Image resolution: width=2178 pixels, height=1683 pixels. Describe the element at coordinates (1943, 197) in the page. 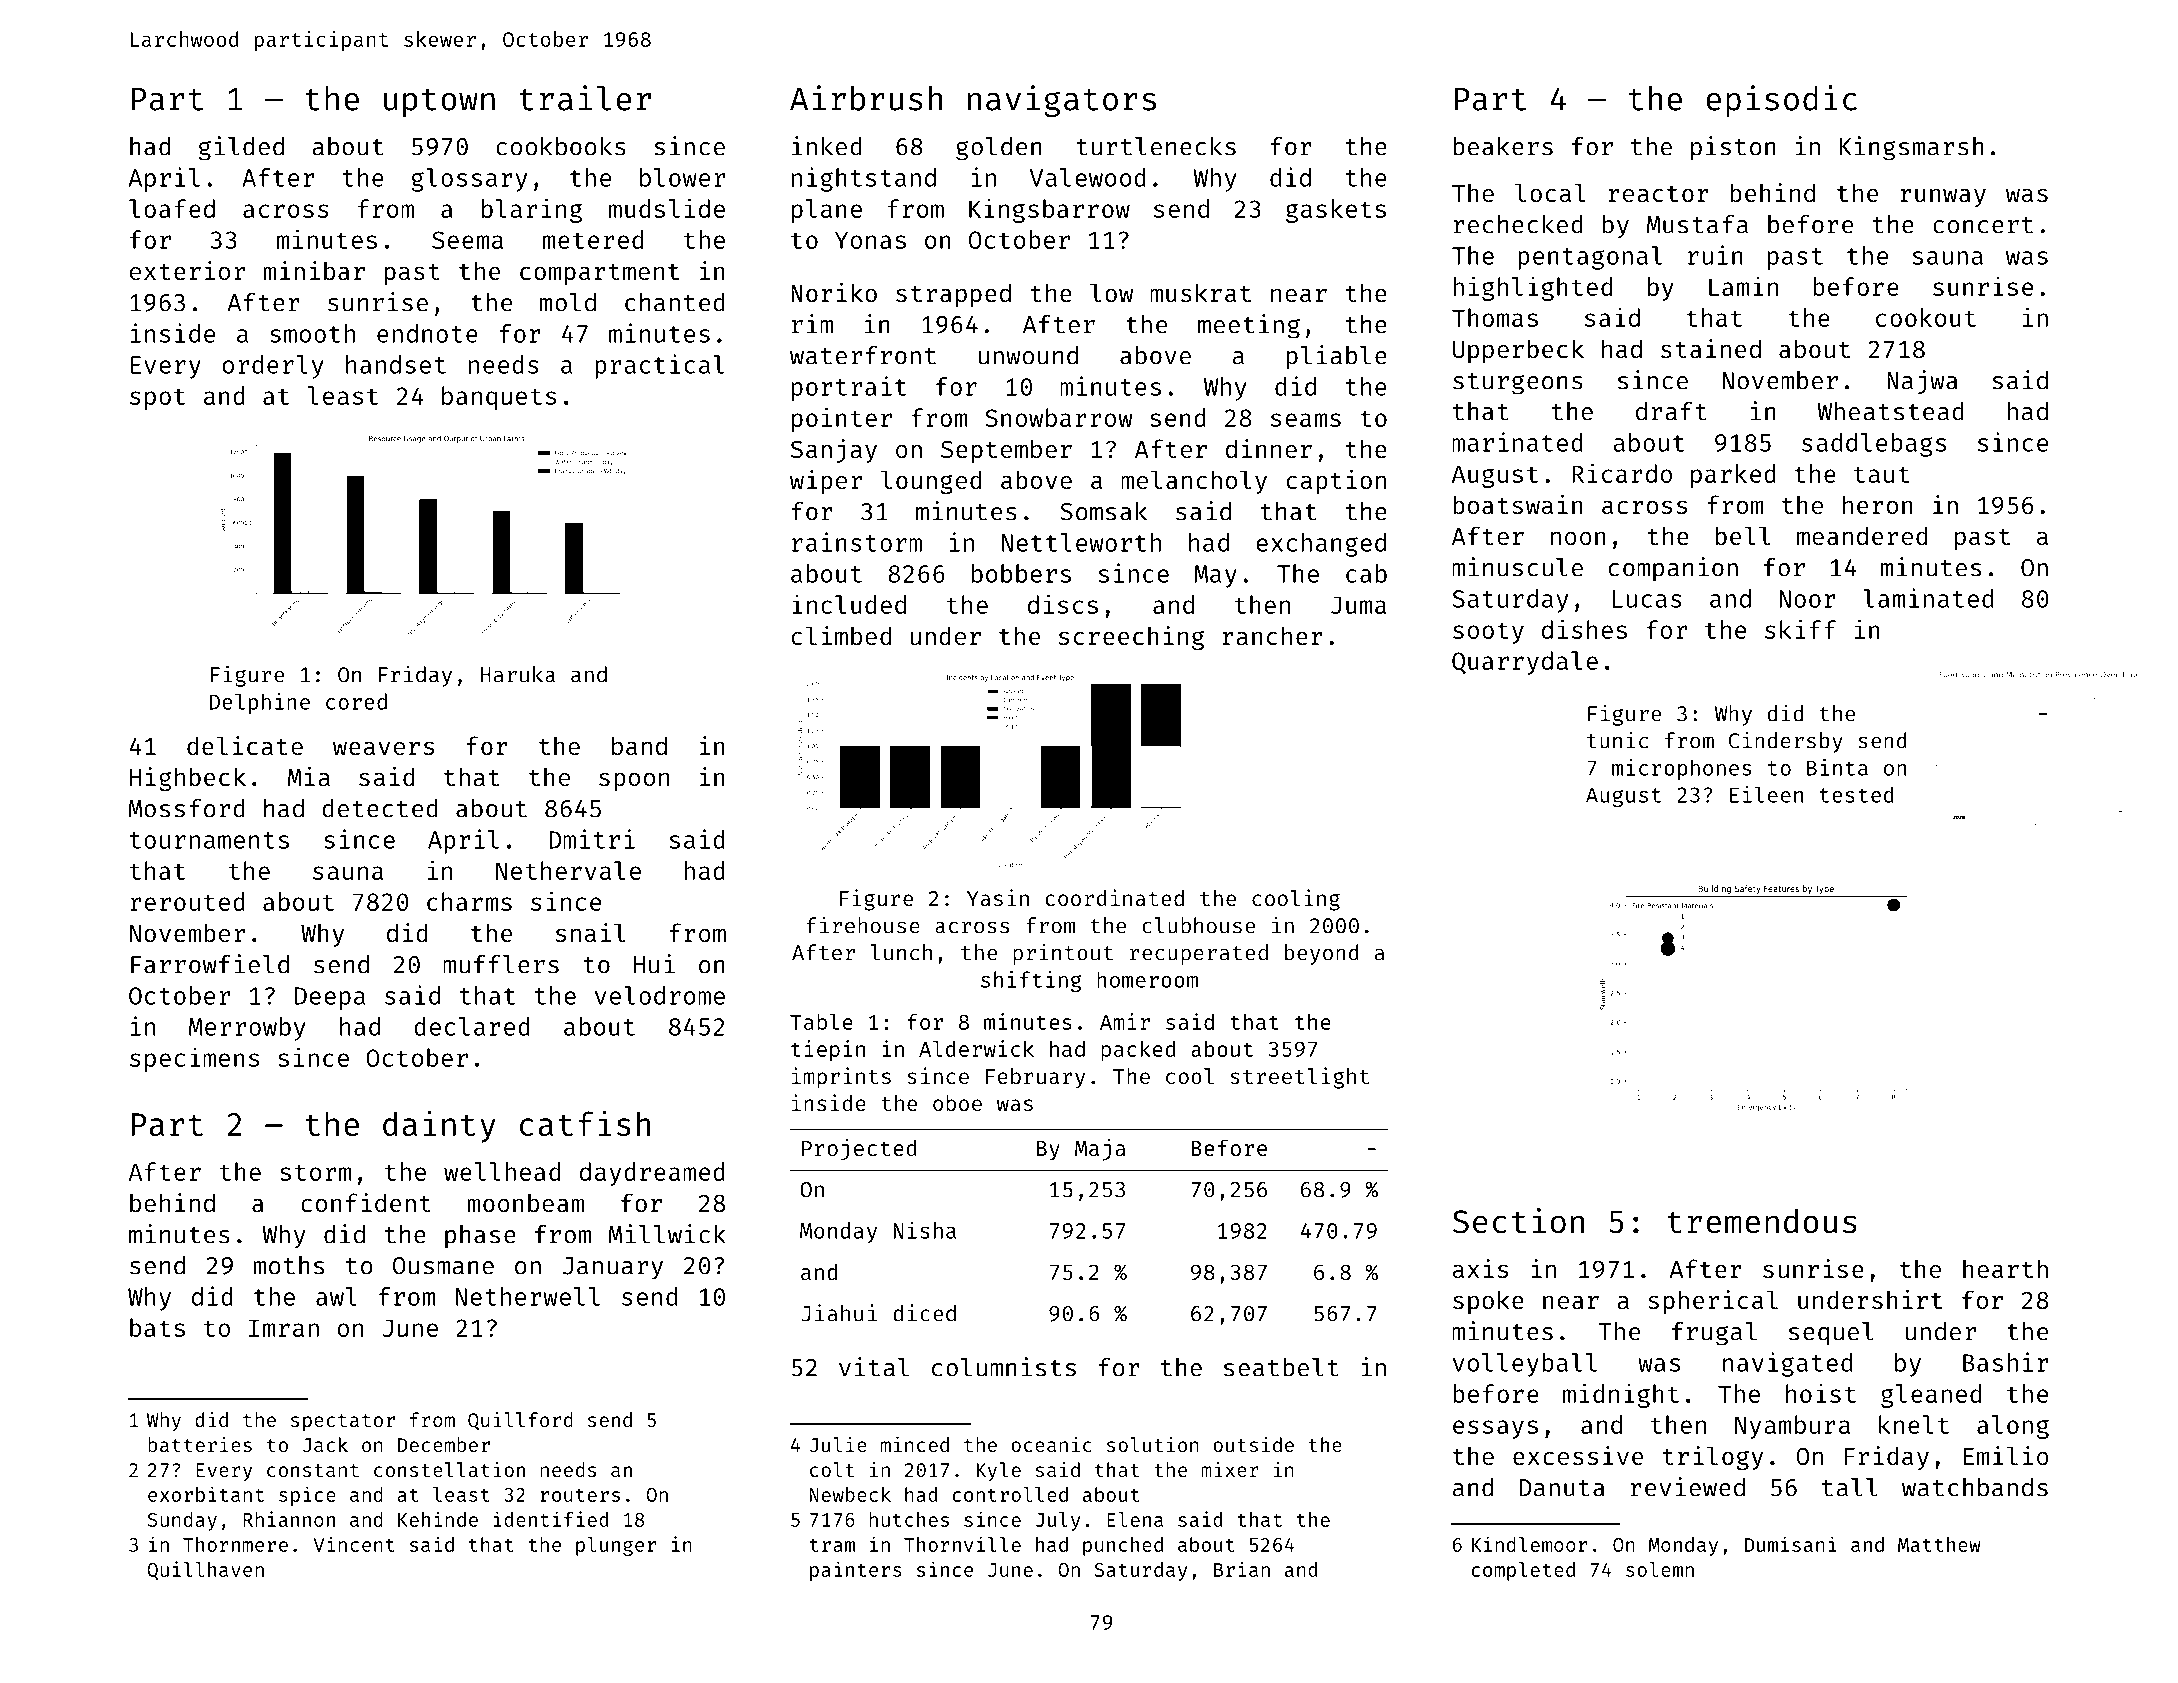

I see `runway` at that location.
